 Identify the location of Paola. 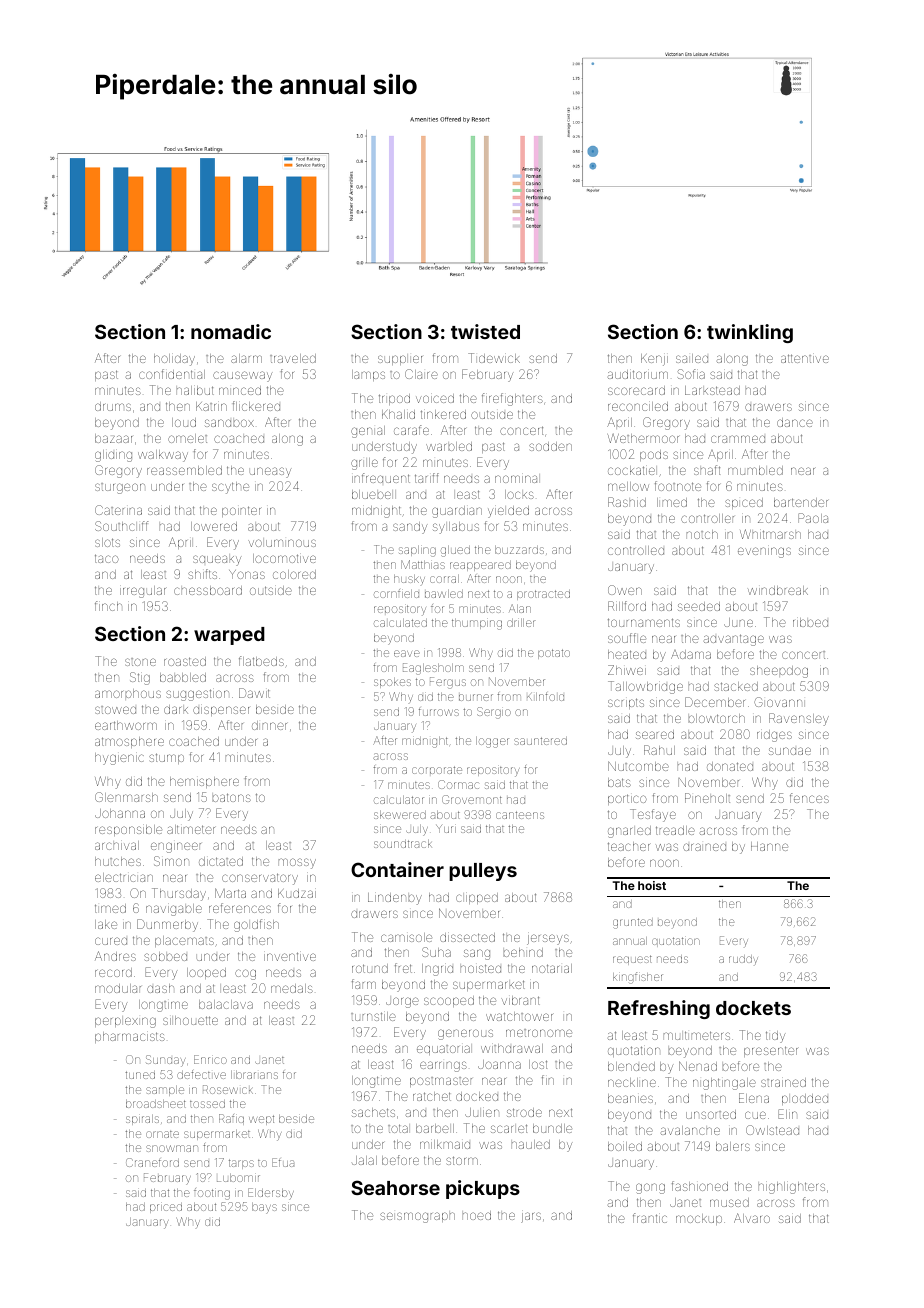
(813, 518).
